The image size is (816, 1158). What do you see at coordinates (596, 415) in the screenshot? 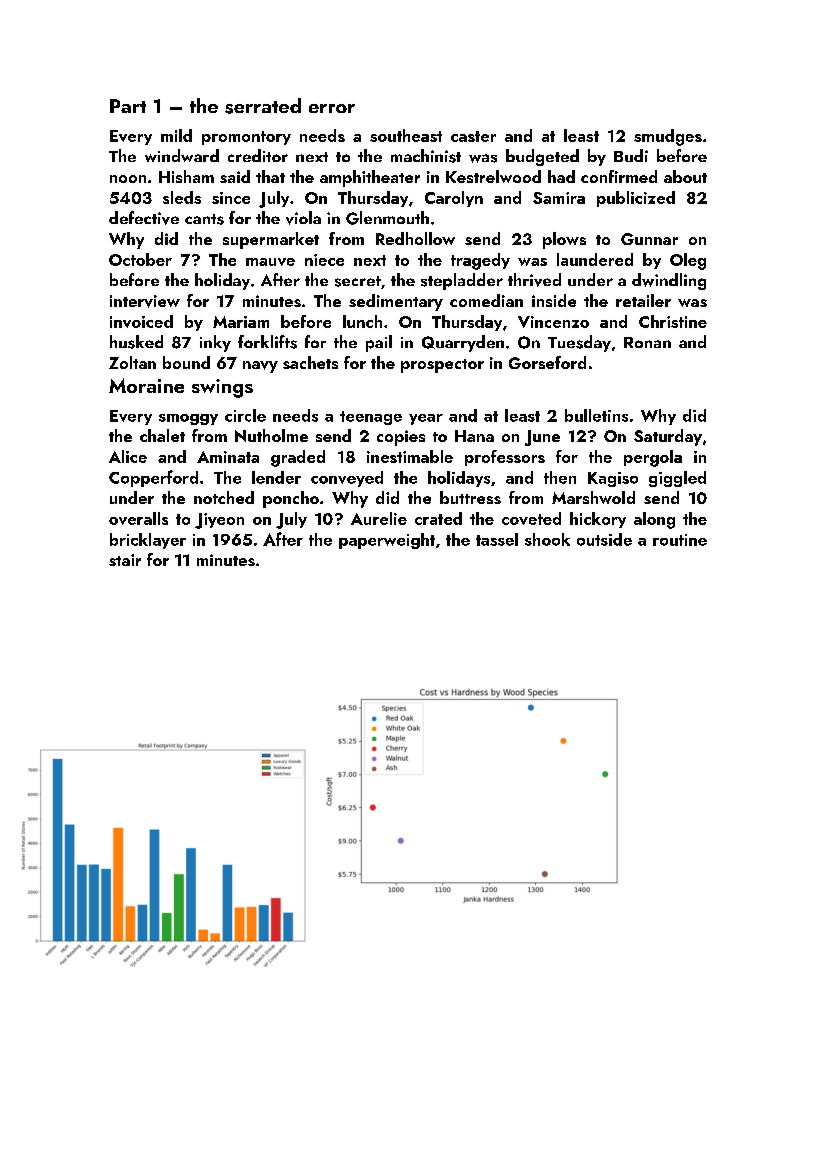
I see `bulletins` at bounding box center [596, 415].
